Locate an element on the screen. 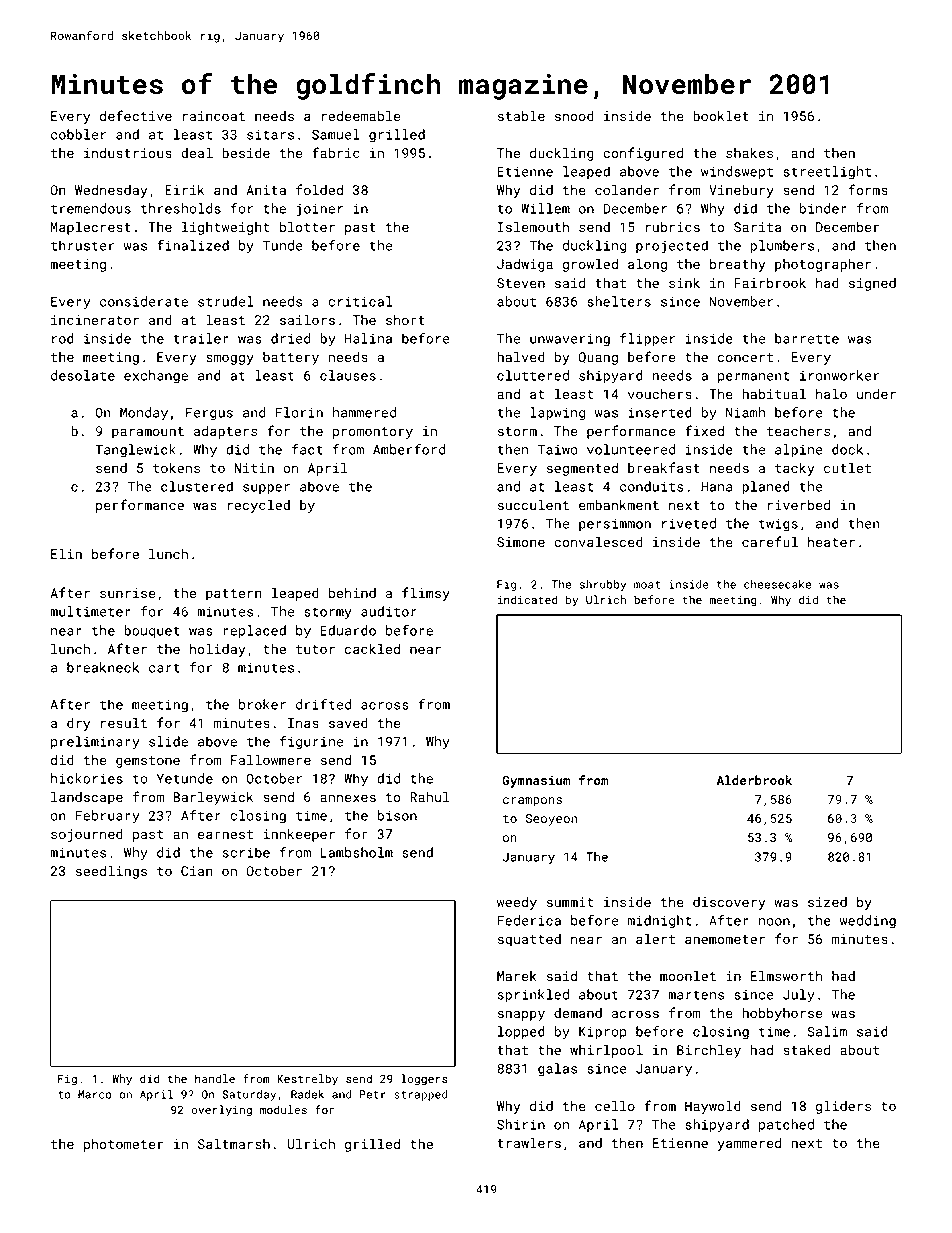 This screenshot has width=952, height=1233. defective is located at coordinates (136, 115).
